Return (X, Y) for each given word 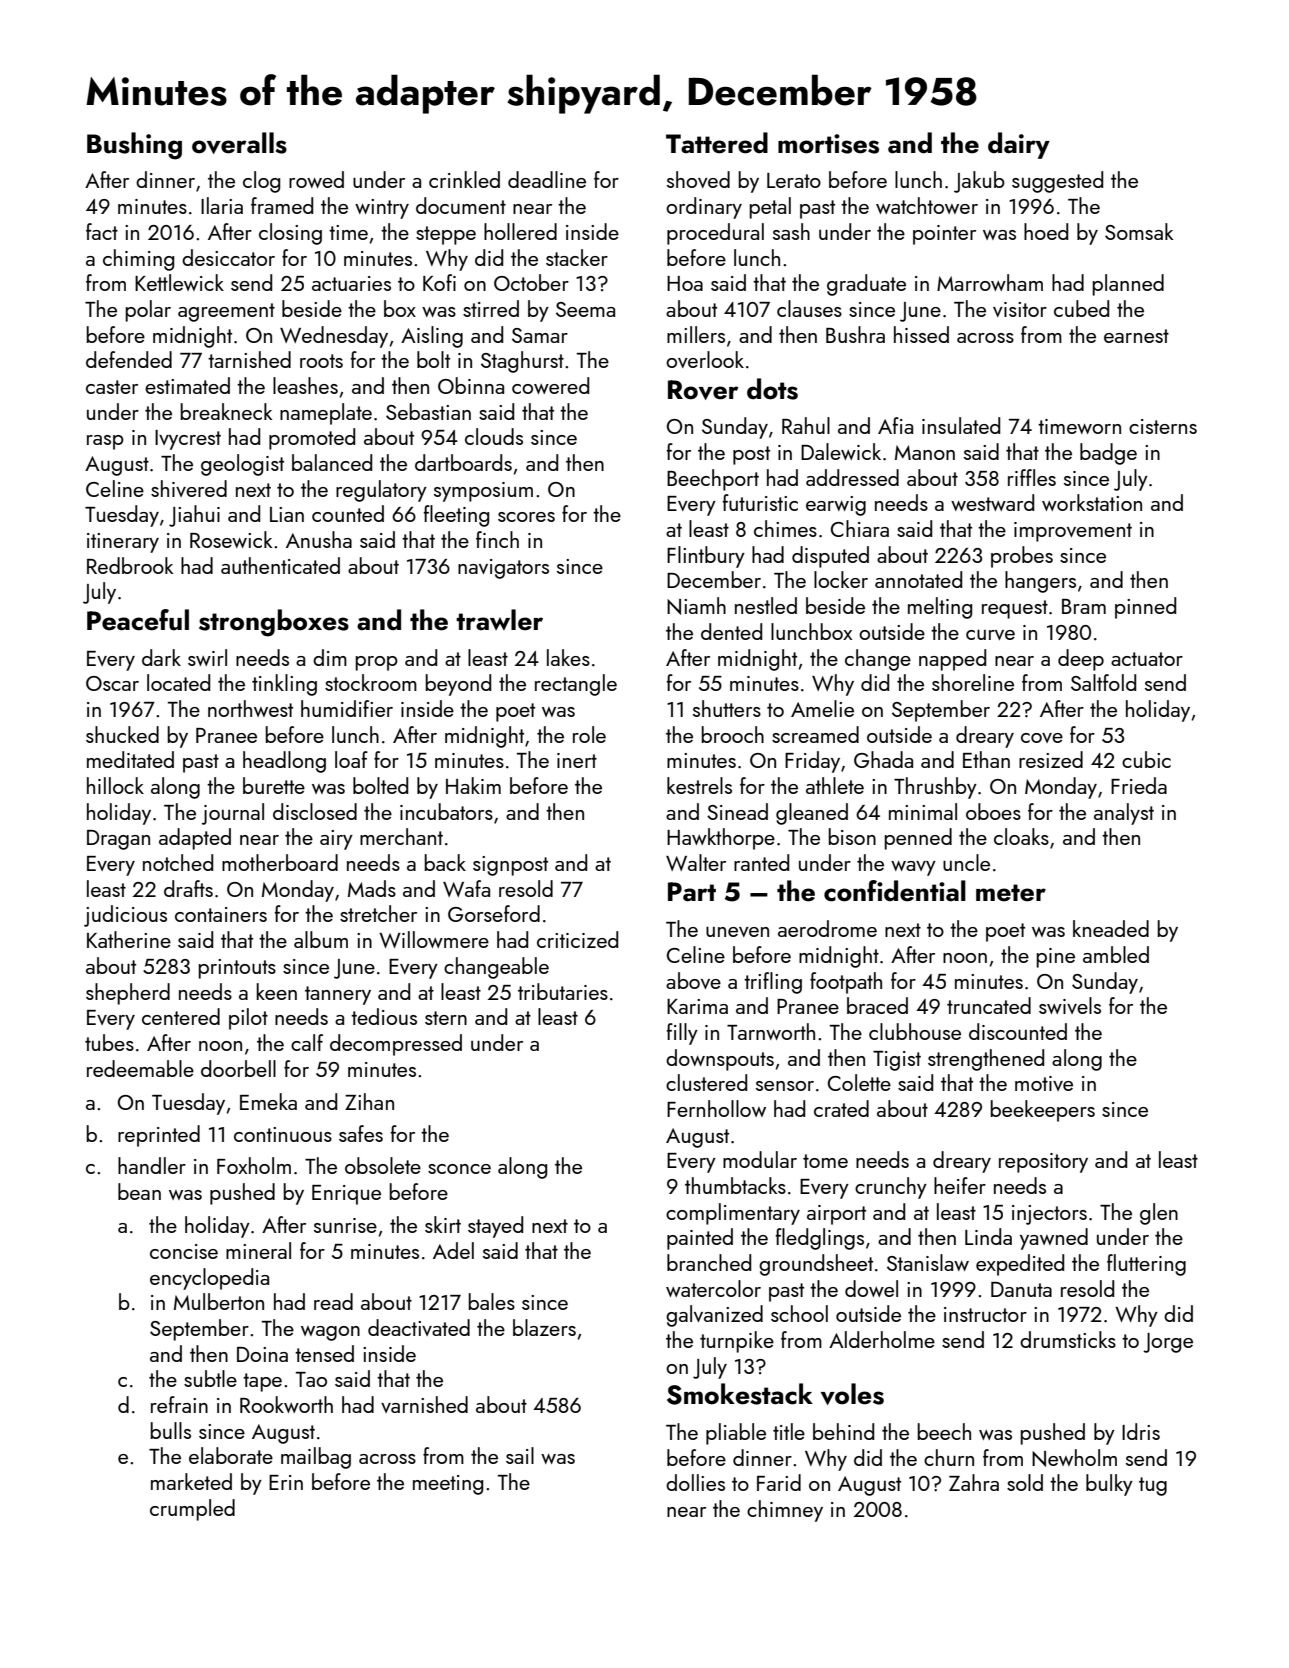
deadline (547, 179)
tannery (338, 995)
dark (161, 657)
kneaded (1111, 928)
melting (940, 608)
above (693, 980)
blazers (544, 1327)
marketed (191, 1481)
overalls (239, 143)
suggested (1057, 182)
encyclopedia (209, 1279)
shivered (189, 488)
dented (731, 631)
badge (1108, 454)
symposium (483, 492)
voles (852, 1394)
